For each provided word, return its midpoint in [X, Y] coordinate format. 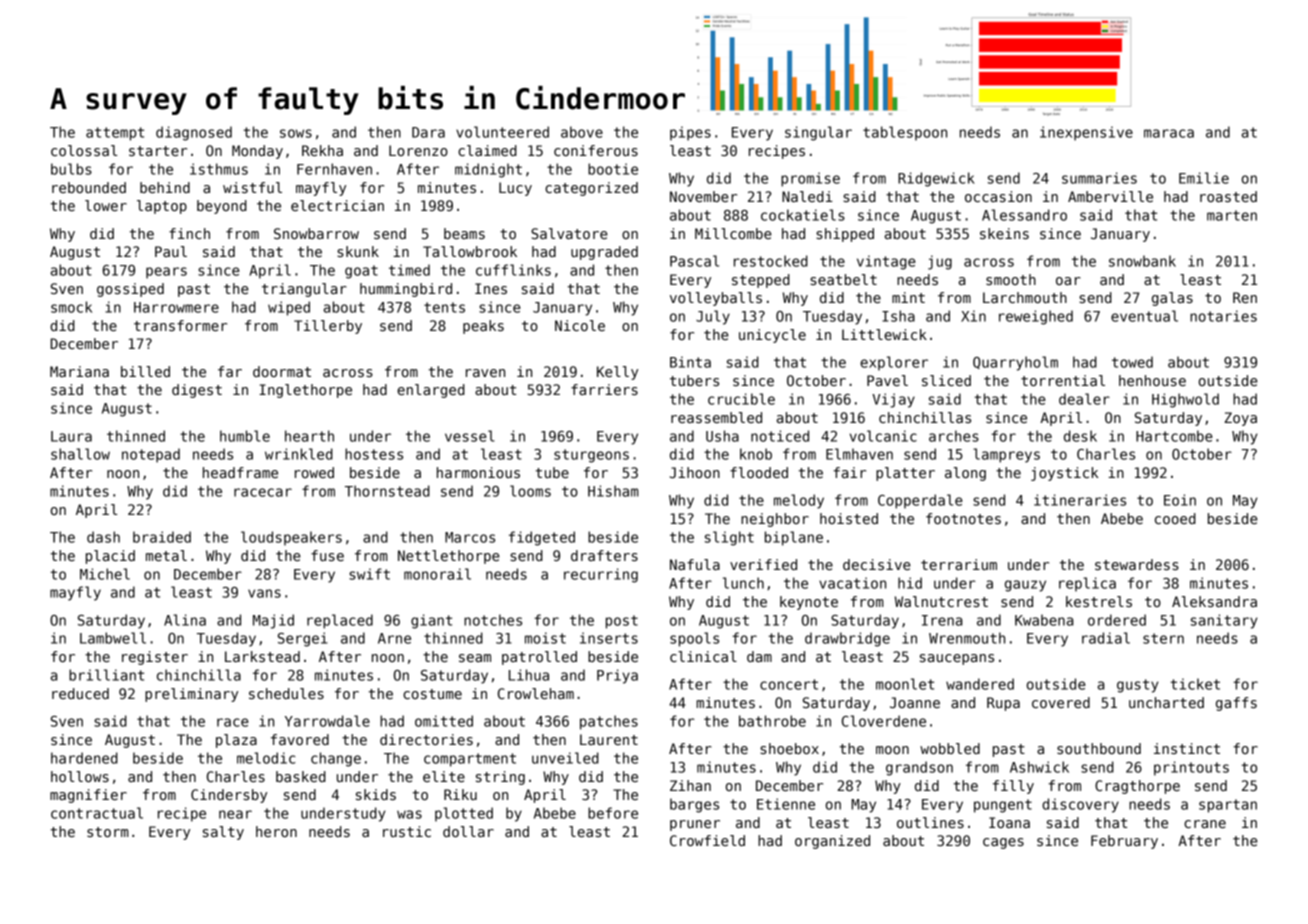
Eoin [1180, 500]
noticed [780, 436]
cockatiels [803, 215]
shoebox [789, 748]
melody [799, 501]
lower [106, 205]
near [235, 814]
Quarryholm [1015, 363]
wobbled [950, 748]
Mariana [79, 371]
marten [1232, 215]
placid [110, 557]
